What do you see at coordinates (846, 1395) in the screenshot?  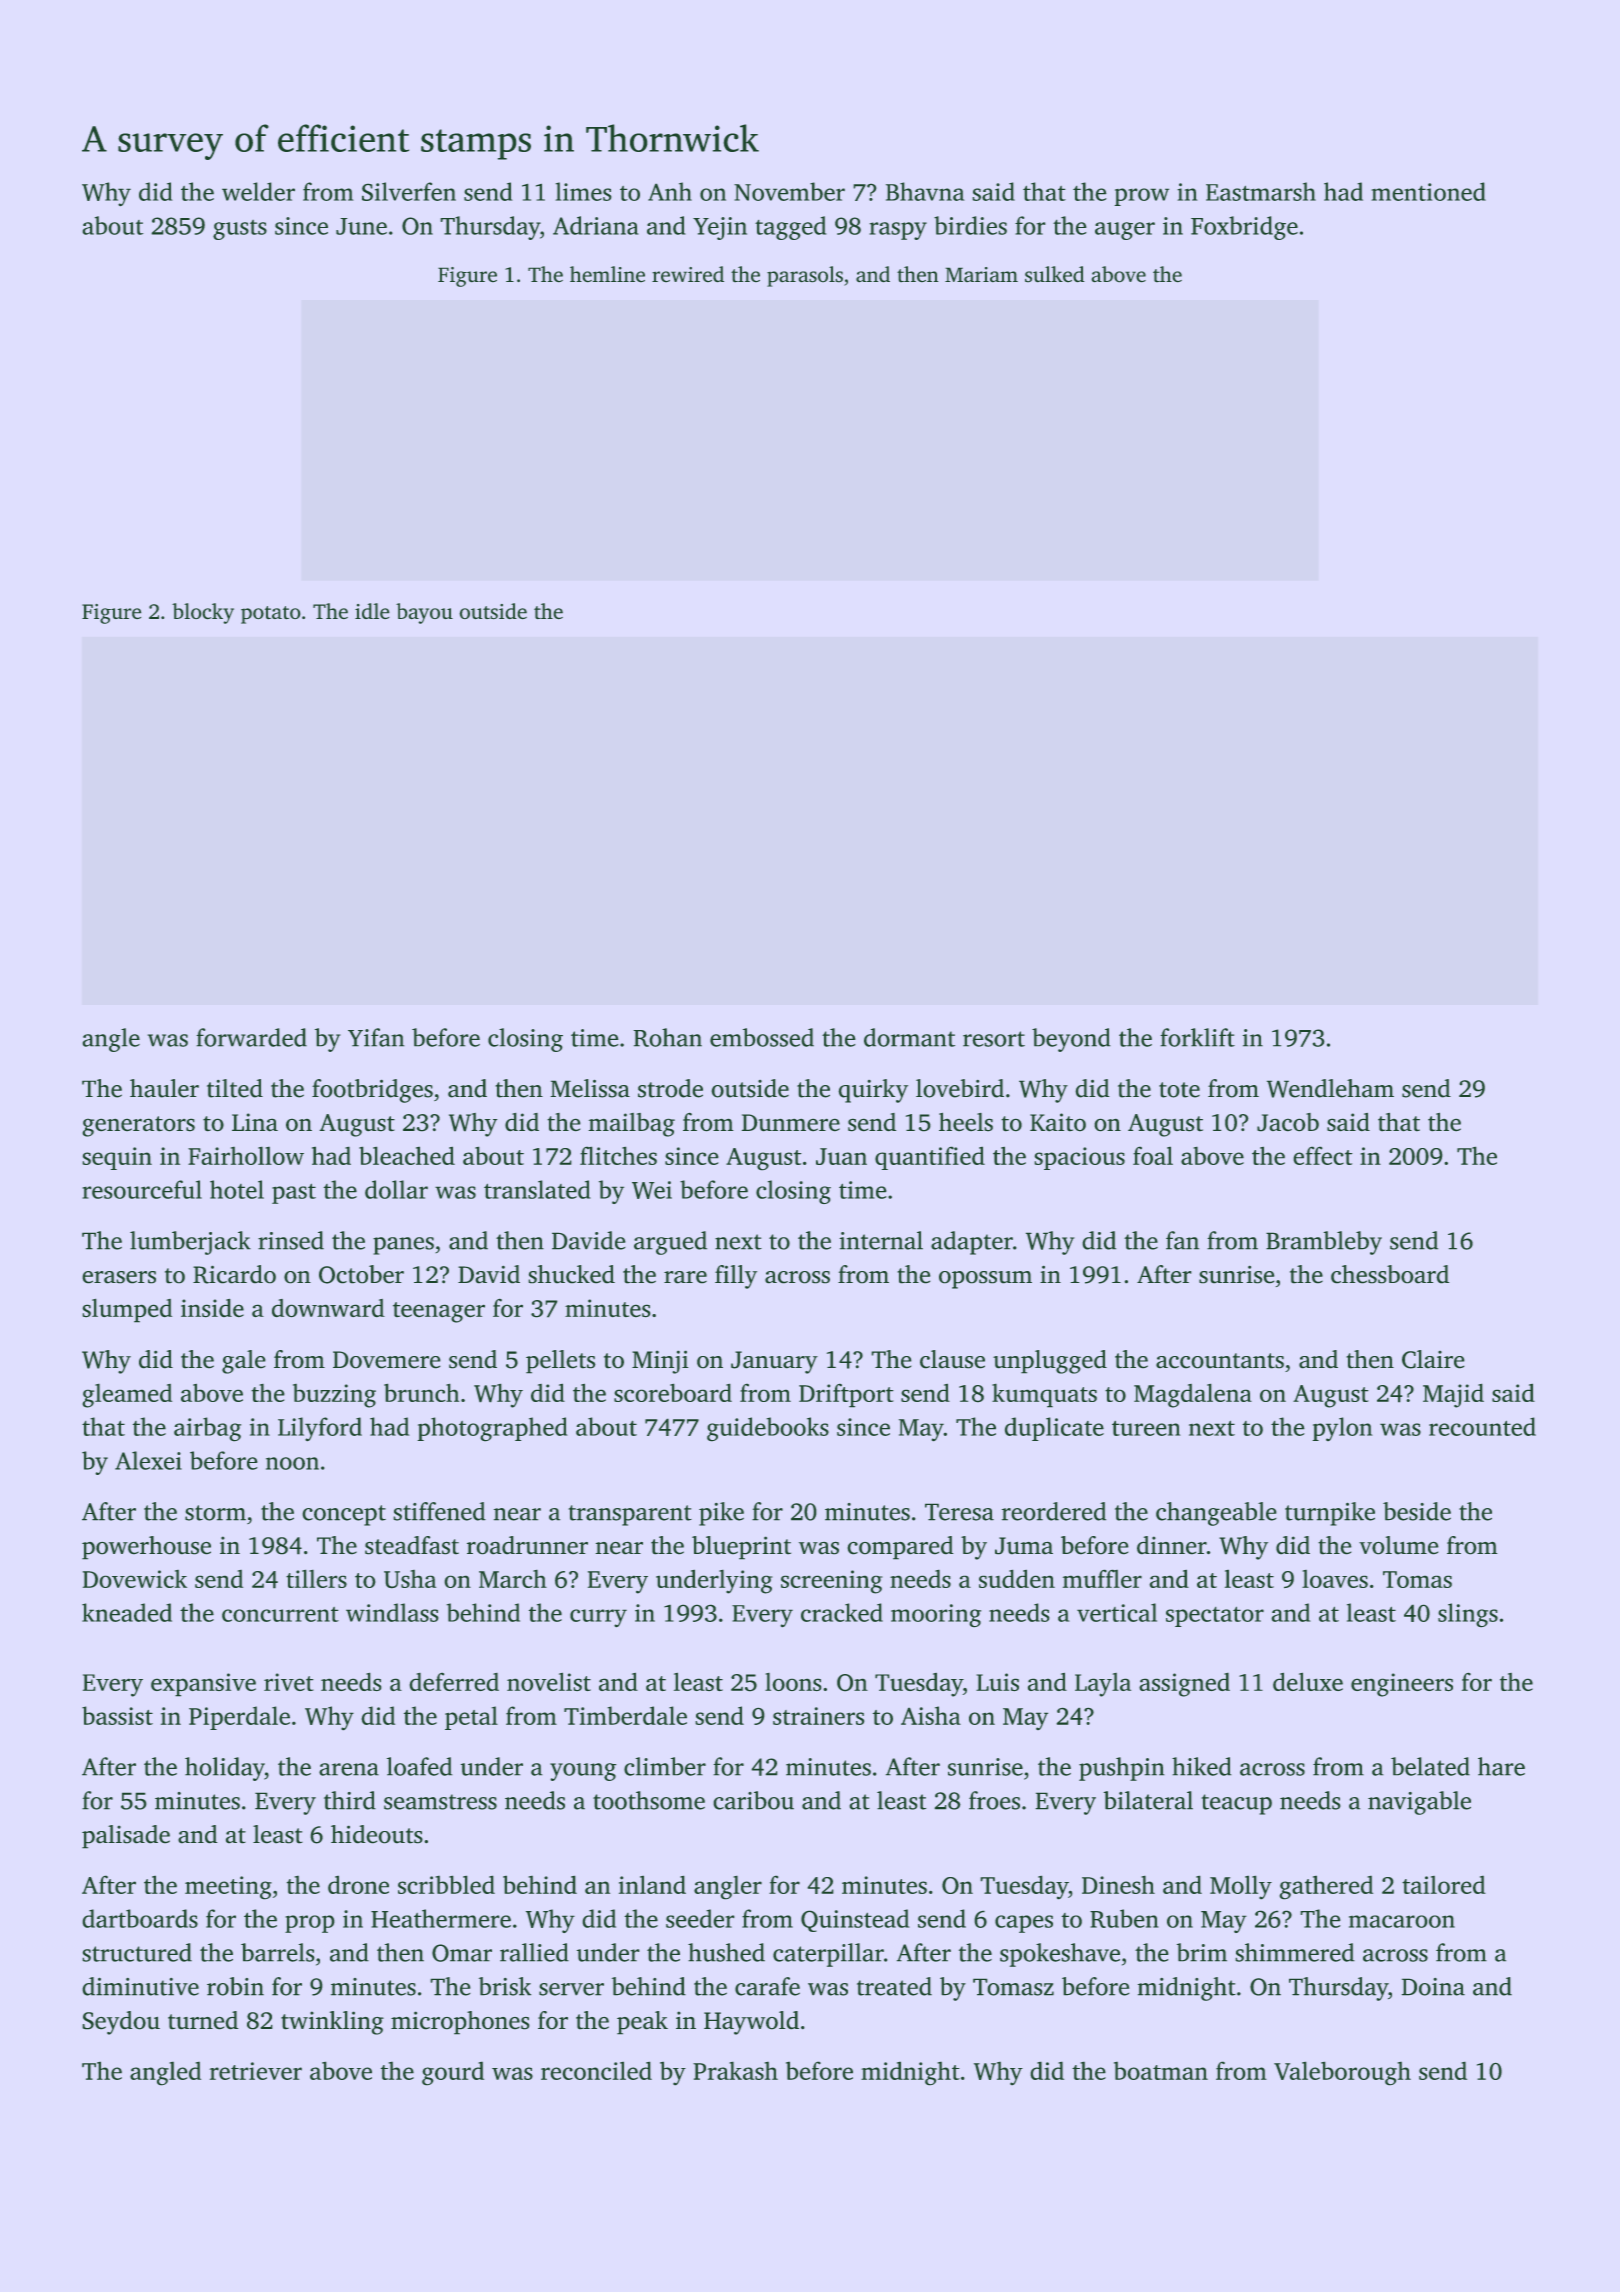 I see `Driftport` at bounding box center [846, 1395].
